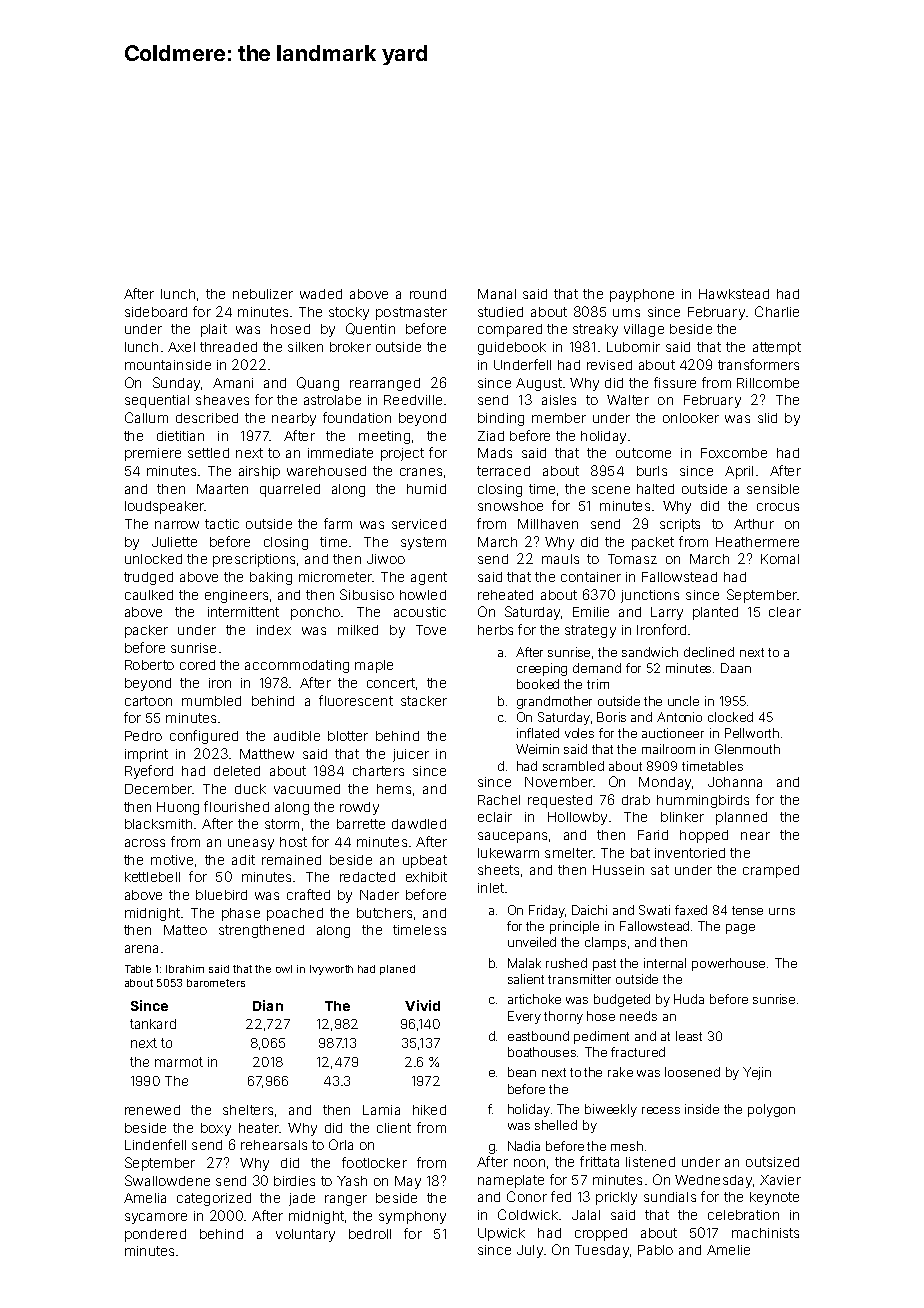 The width and height of the page is (924, 1308). What do you see at coordinates (655, 1250) in the page?
I see `Pablo` at bounding box center [655, 1250].
